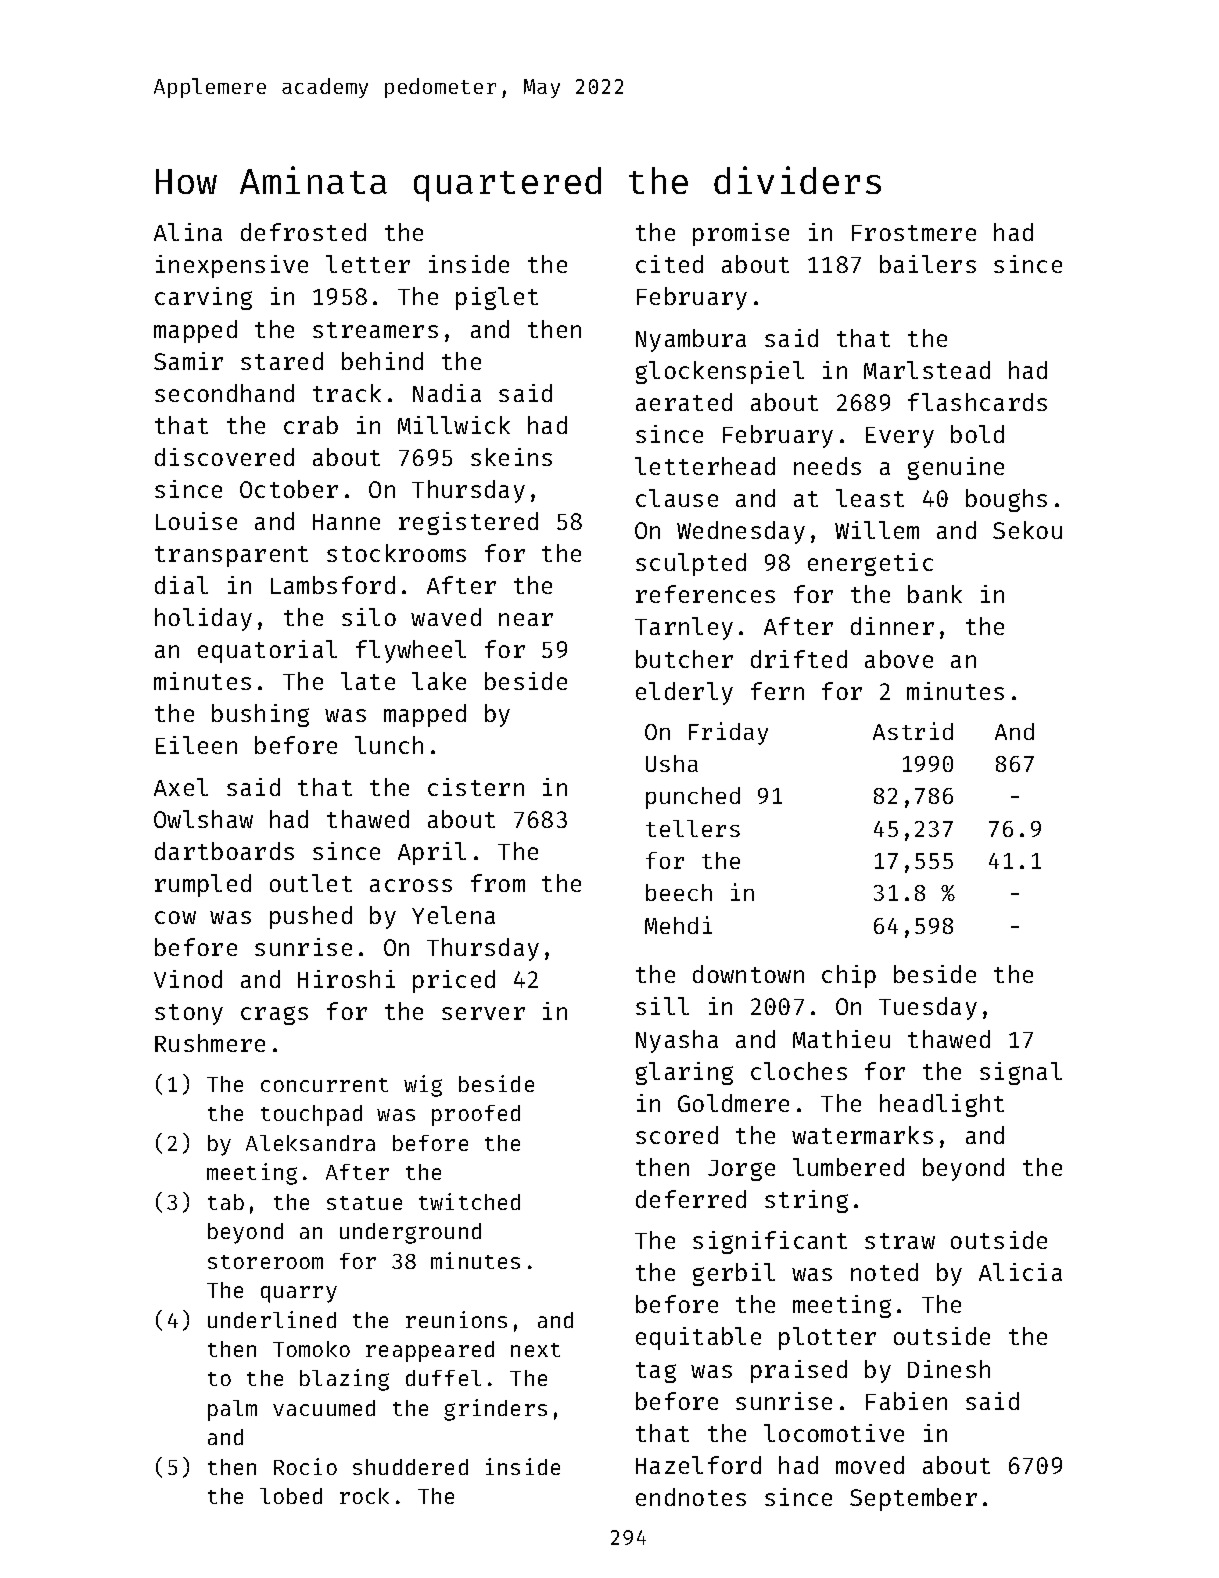 Image resolution: width=1219 pixels, height=1578 pixels. Describe the element at coordinates (305, 1466) in the page. I see `Rocio` at that location.
